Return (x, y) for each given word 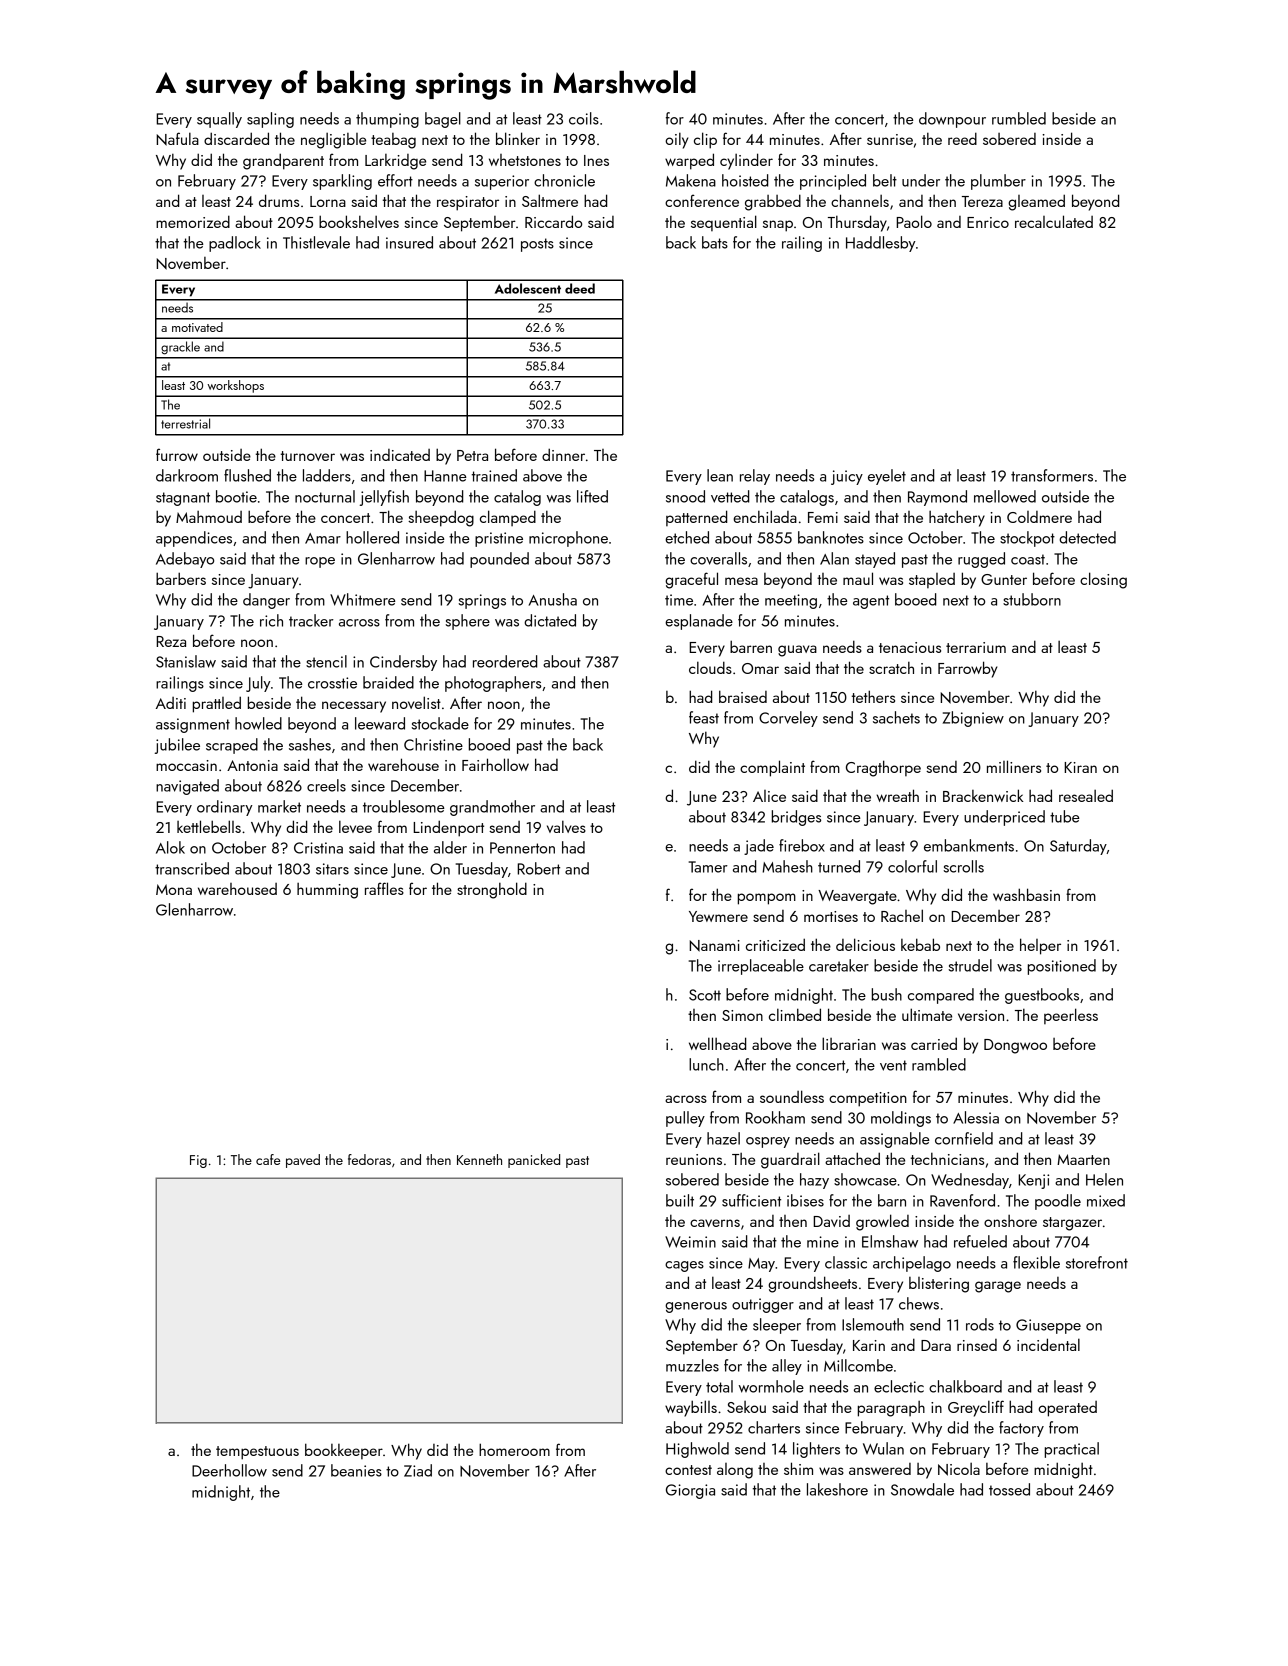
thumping (387, 120)
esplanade (699, 622)
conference (702, 200)
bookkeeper (344, 1451)
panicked (534, 1161)
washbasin (1026, 894)
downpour (952, 120)
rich (271, 620)
